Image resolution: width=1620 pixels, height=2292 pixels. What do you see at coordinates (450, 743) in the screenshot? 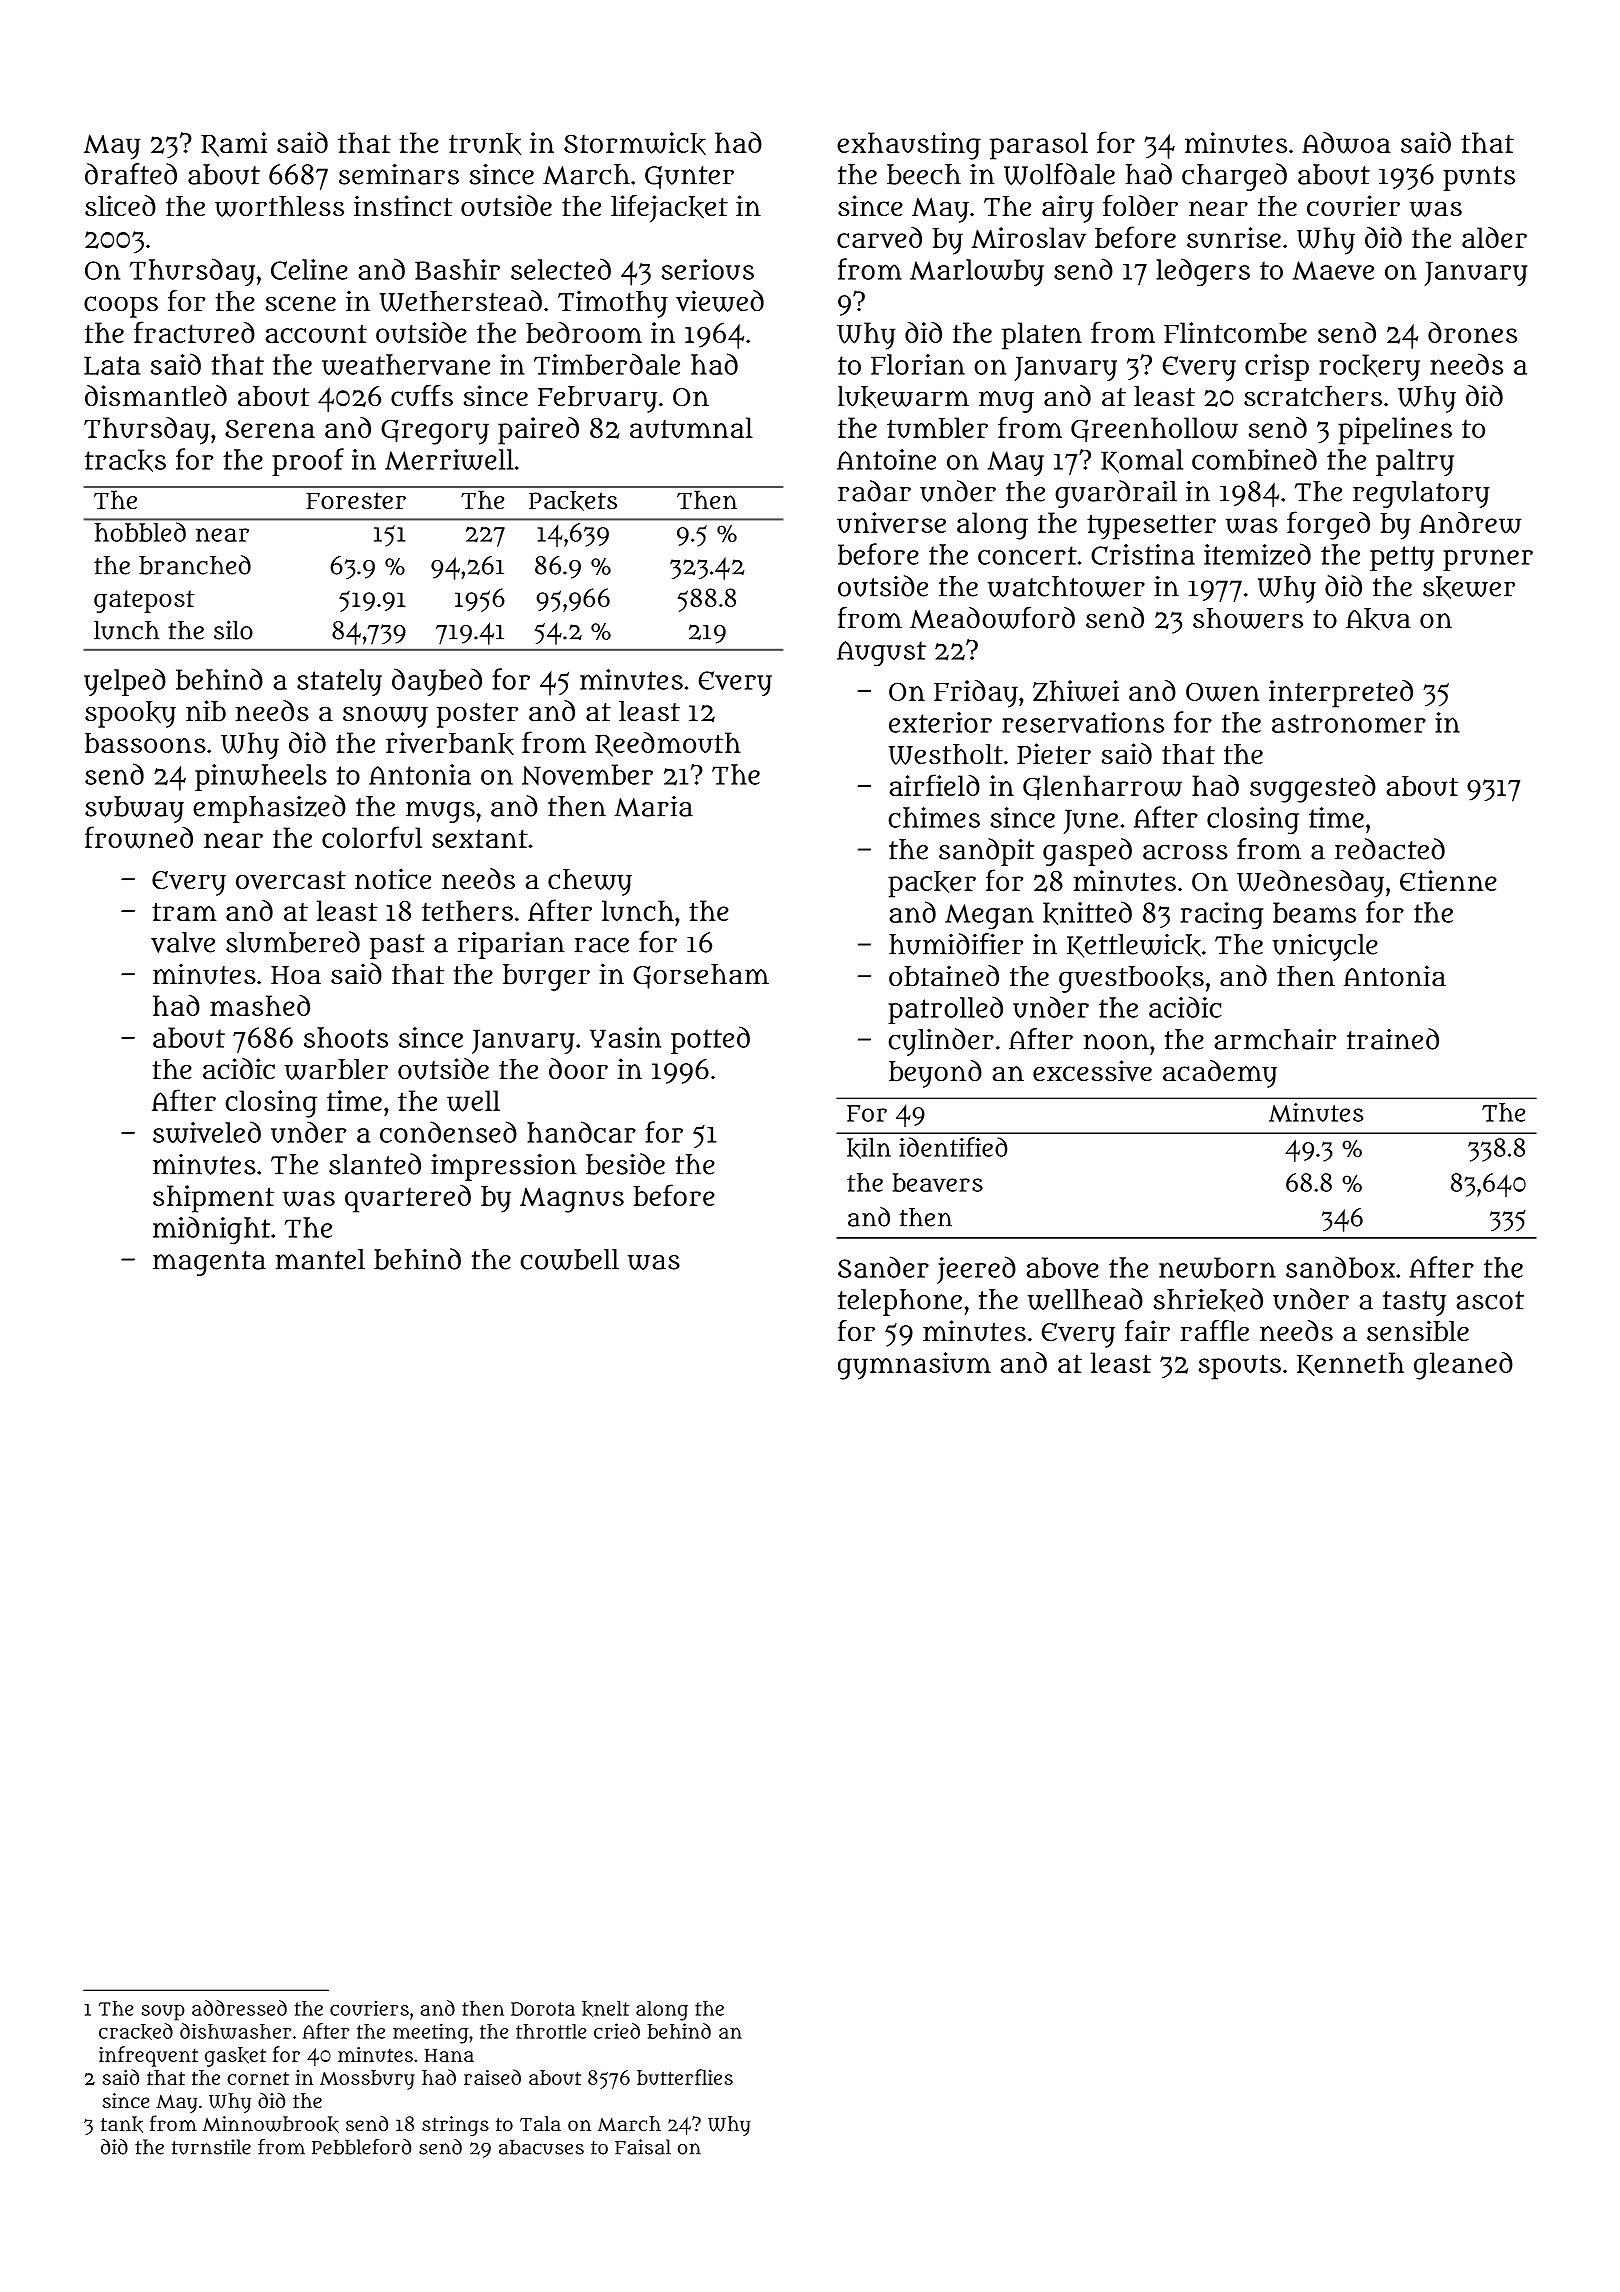
I see `riverbank` at bounding box center [450, 743].
